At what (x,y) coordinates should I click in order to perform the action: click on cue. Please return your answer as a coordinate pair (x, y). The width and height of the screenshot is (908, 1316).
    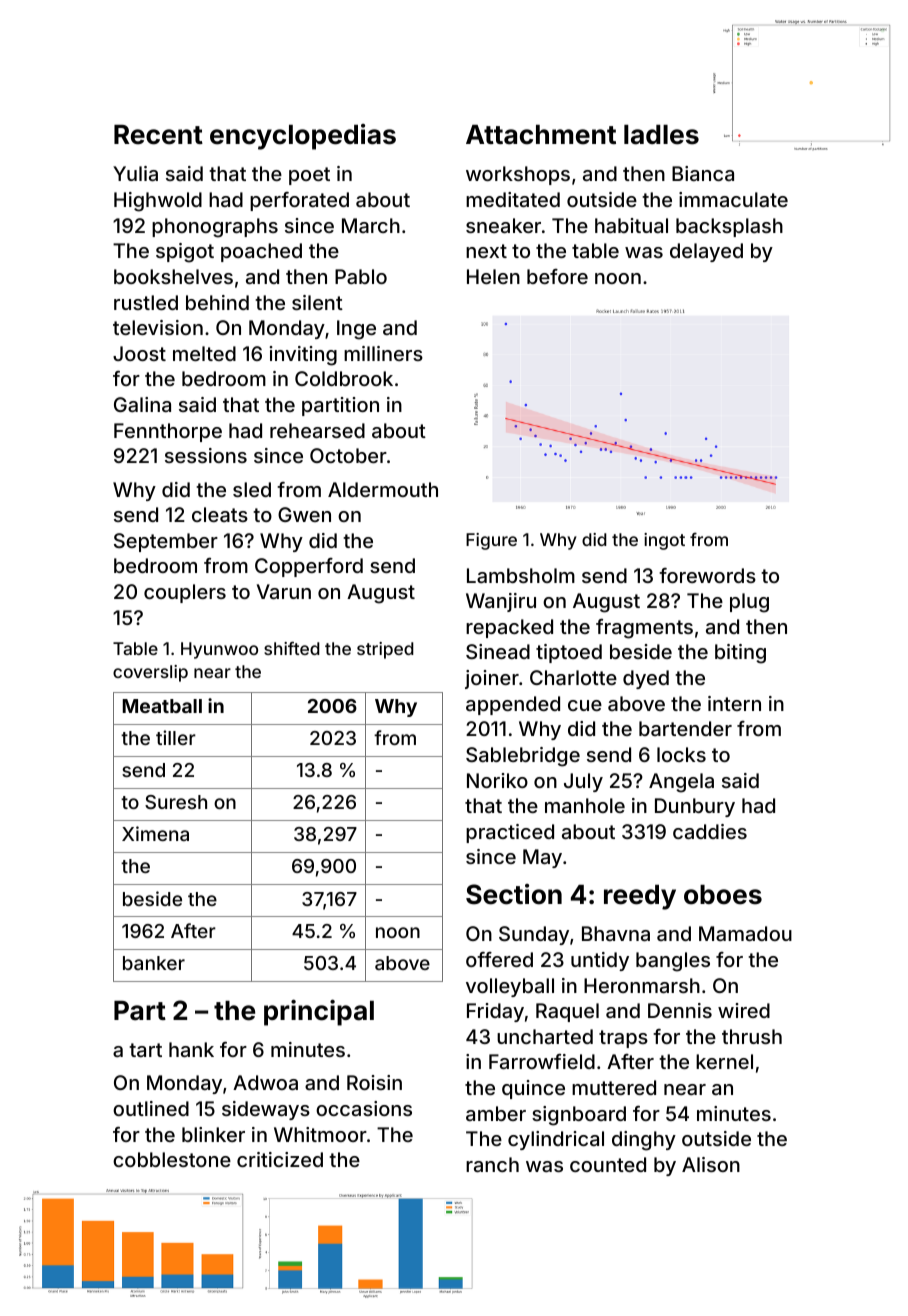
    Looking at the image, I should click on (585, 705).
